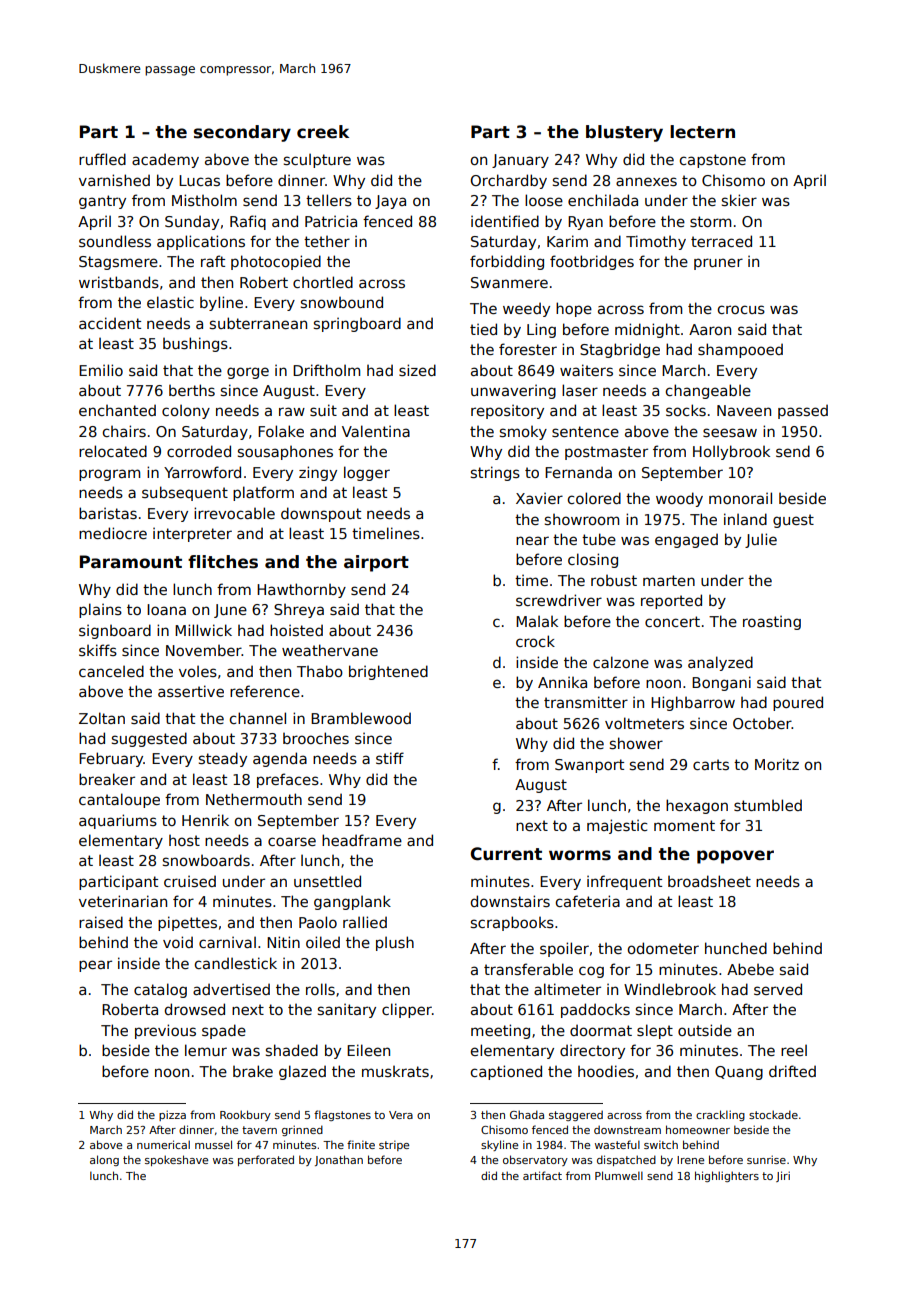 This screenshot has height=1316, width=908. I want to click on Paramount, so click(131, 562).
